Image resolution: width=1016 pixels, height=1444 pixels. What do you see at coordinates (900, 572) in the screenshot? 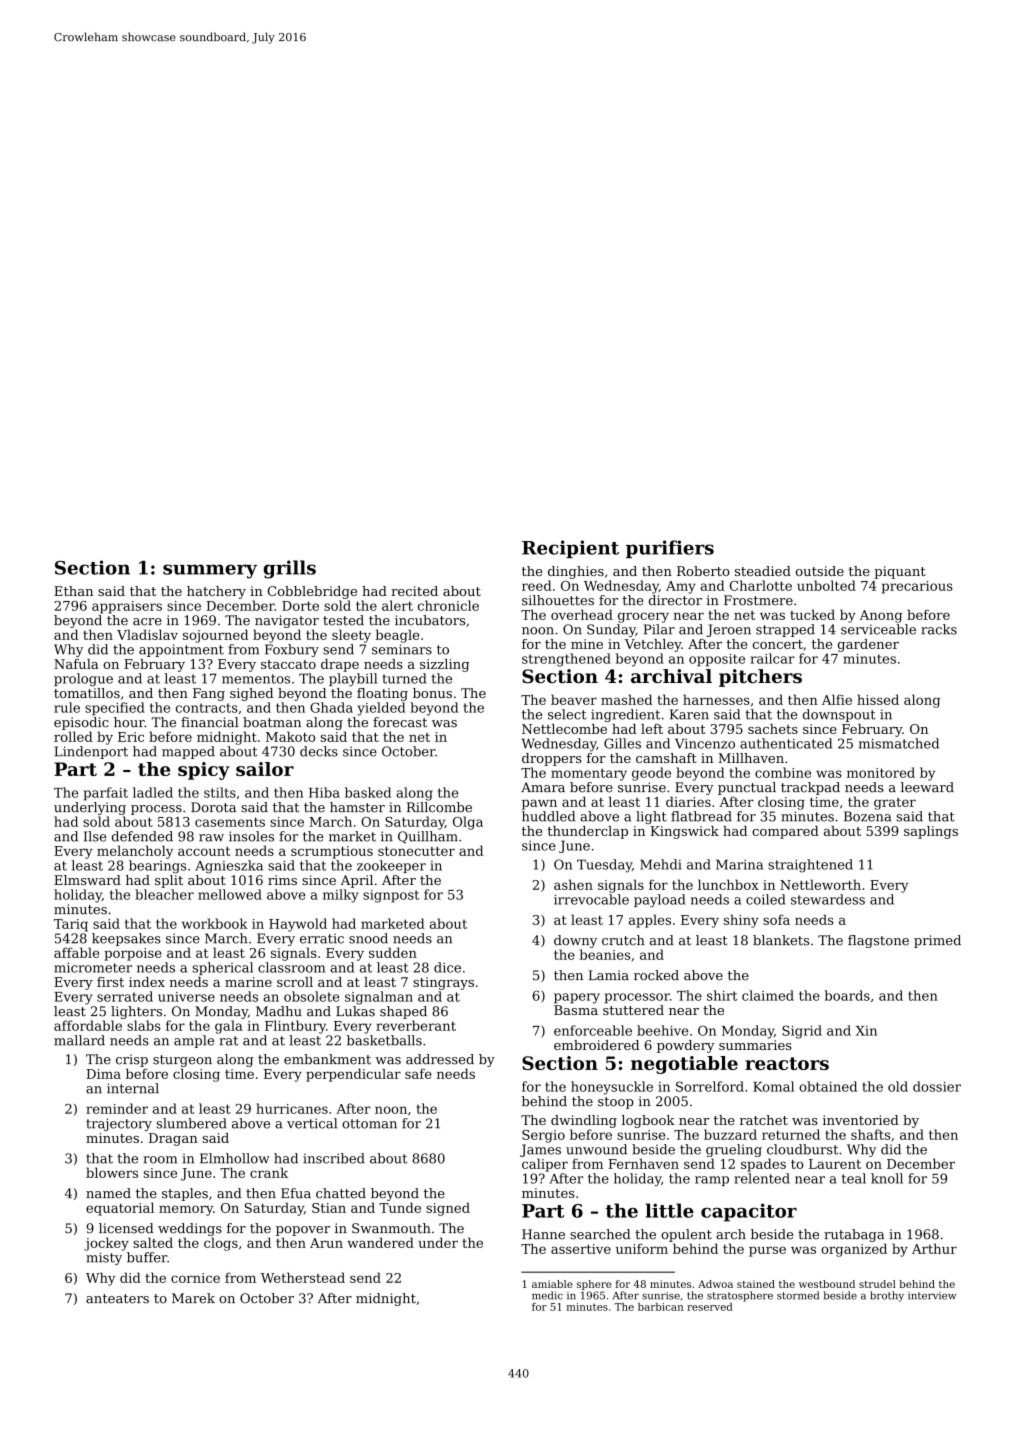
I see `piquant` at bounding box center [900, 572].
